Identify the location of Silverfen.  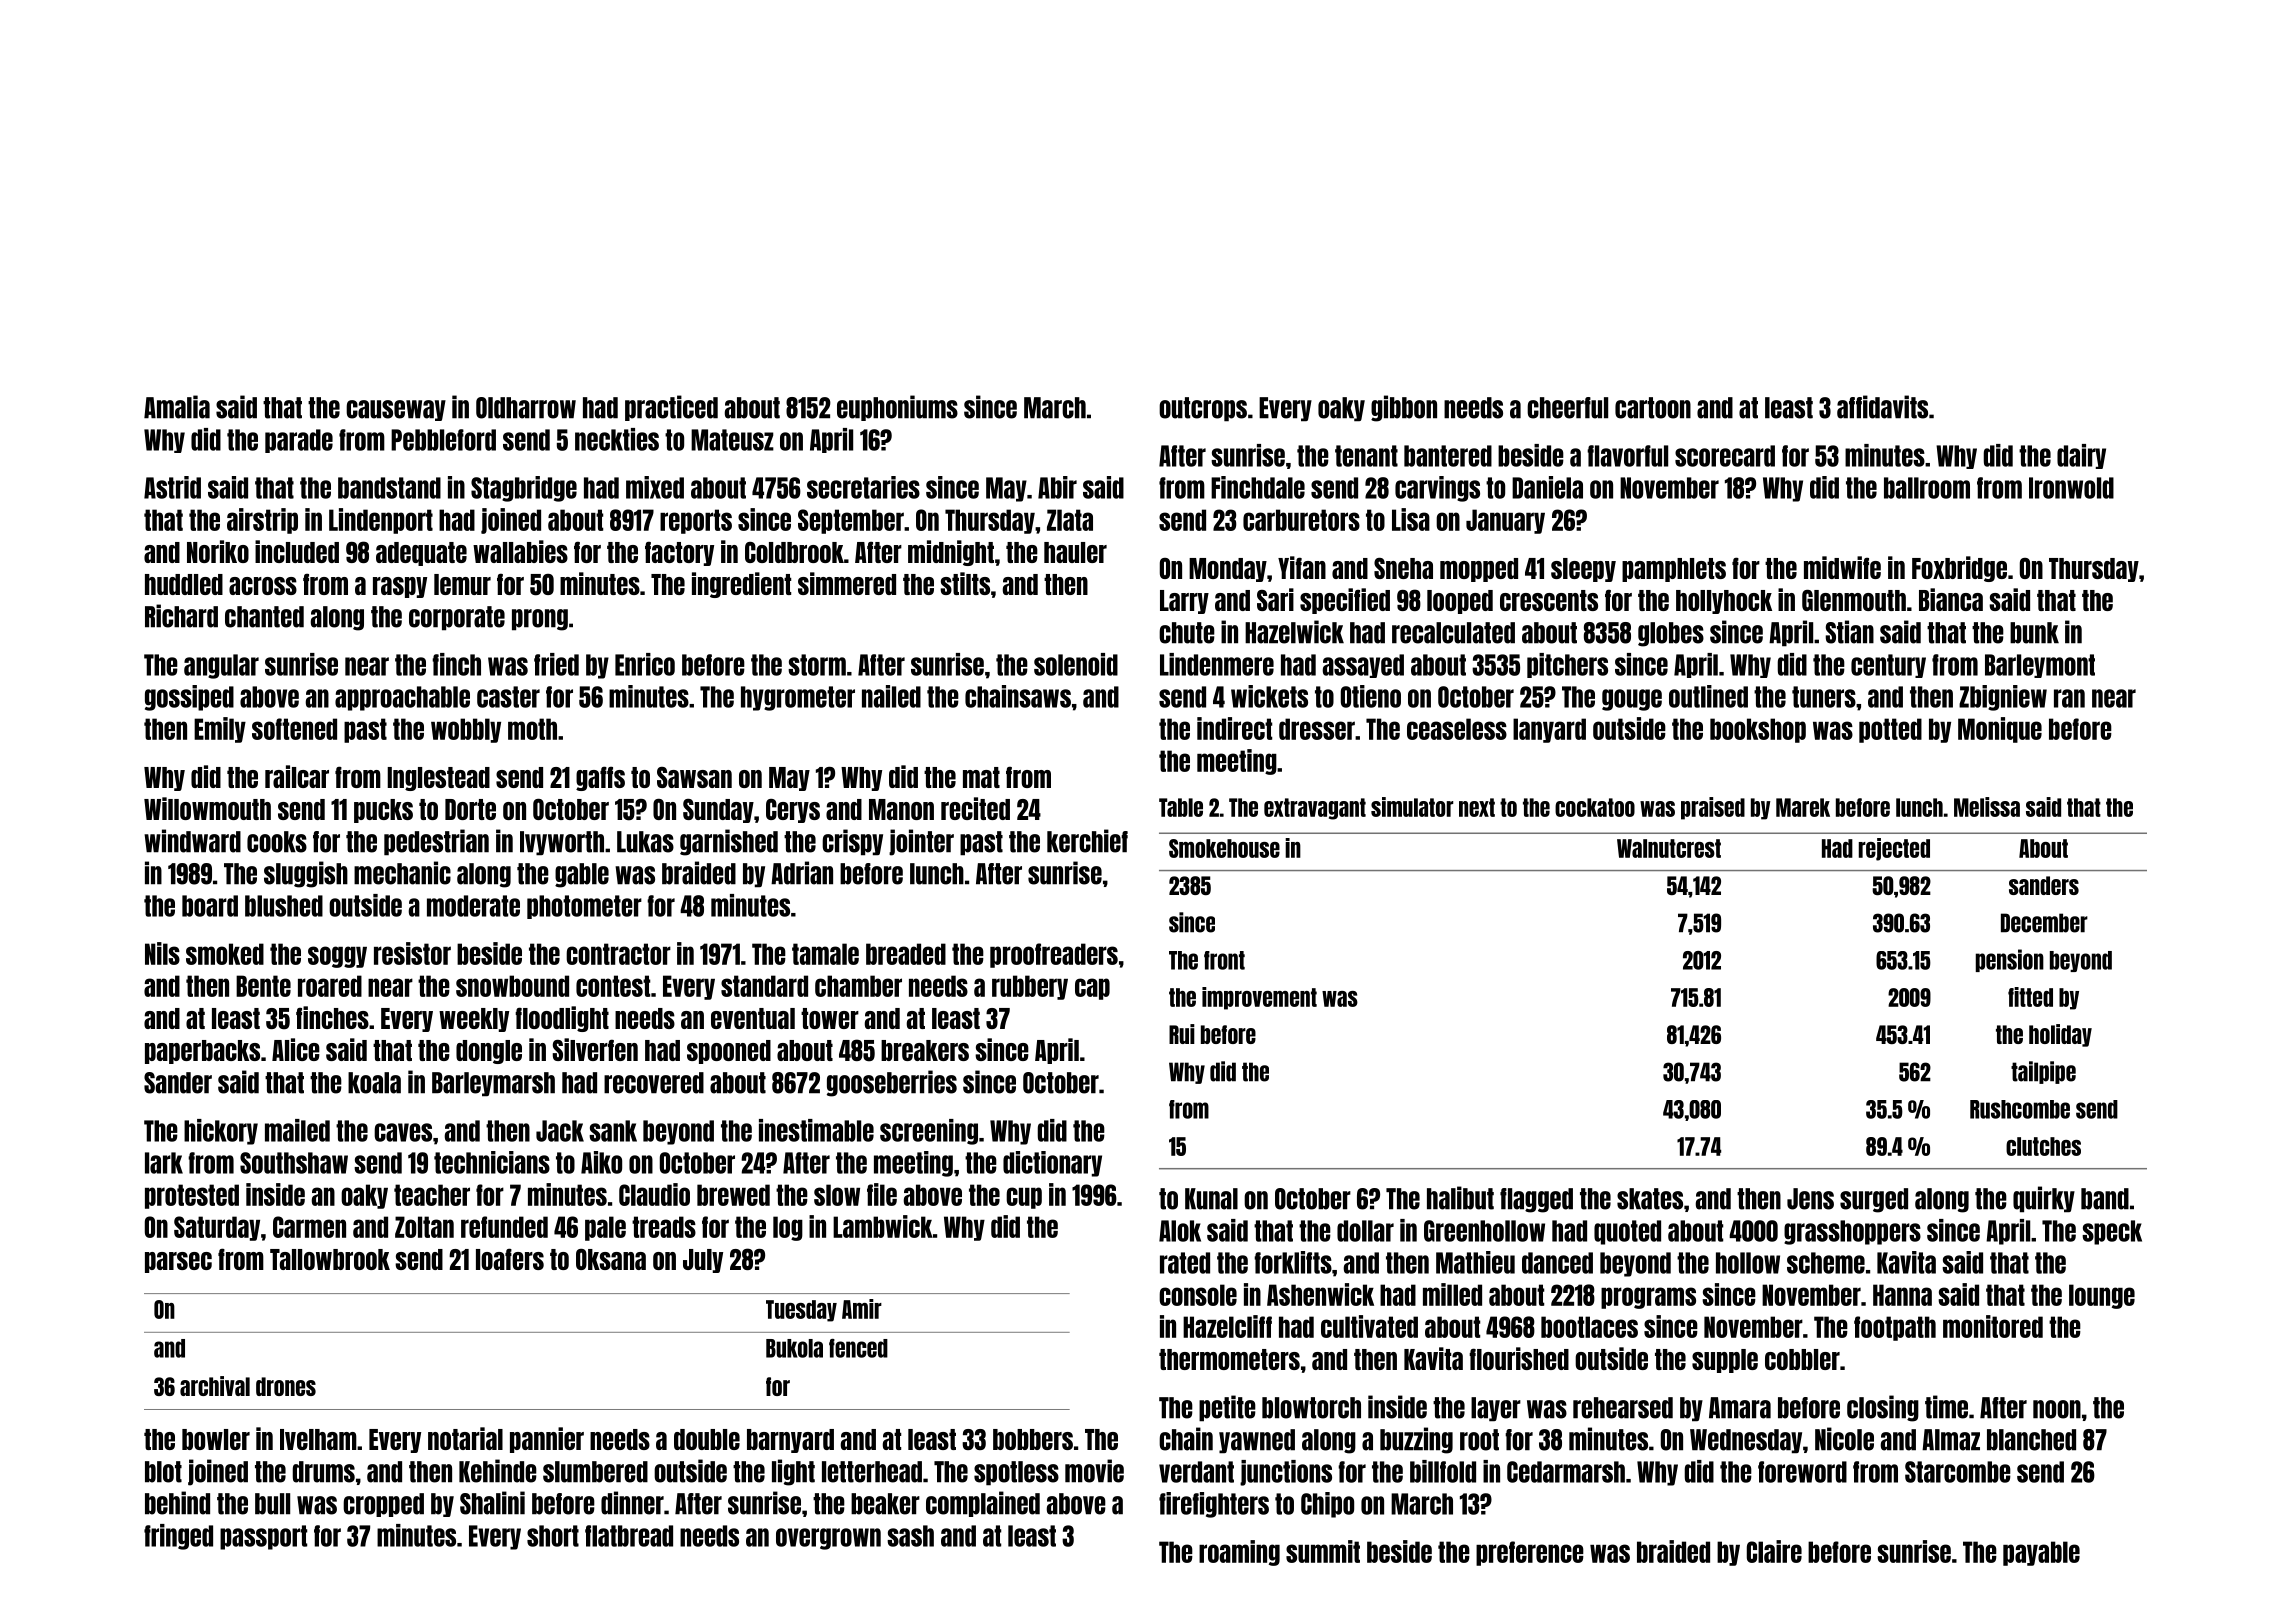
(595, 1049).
